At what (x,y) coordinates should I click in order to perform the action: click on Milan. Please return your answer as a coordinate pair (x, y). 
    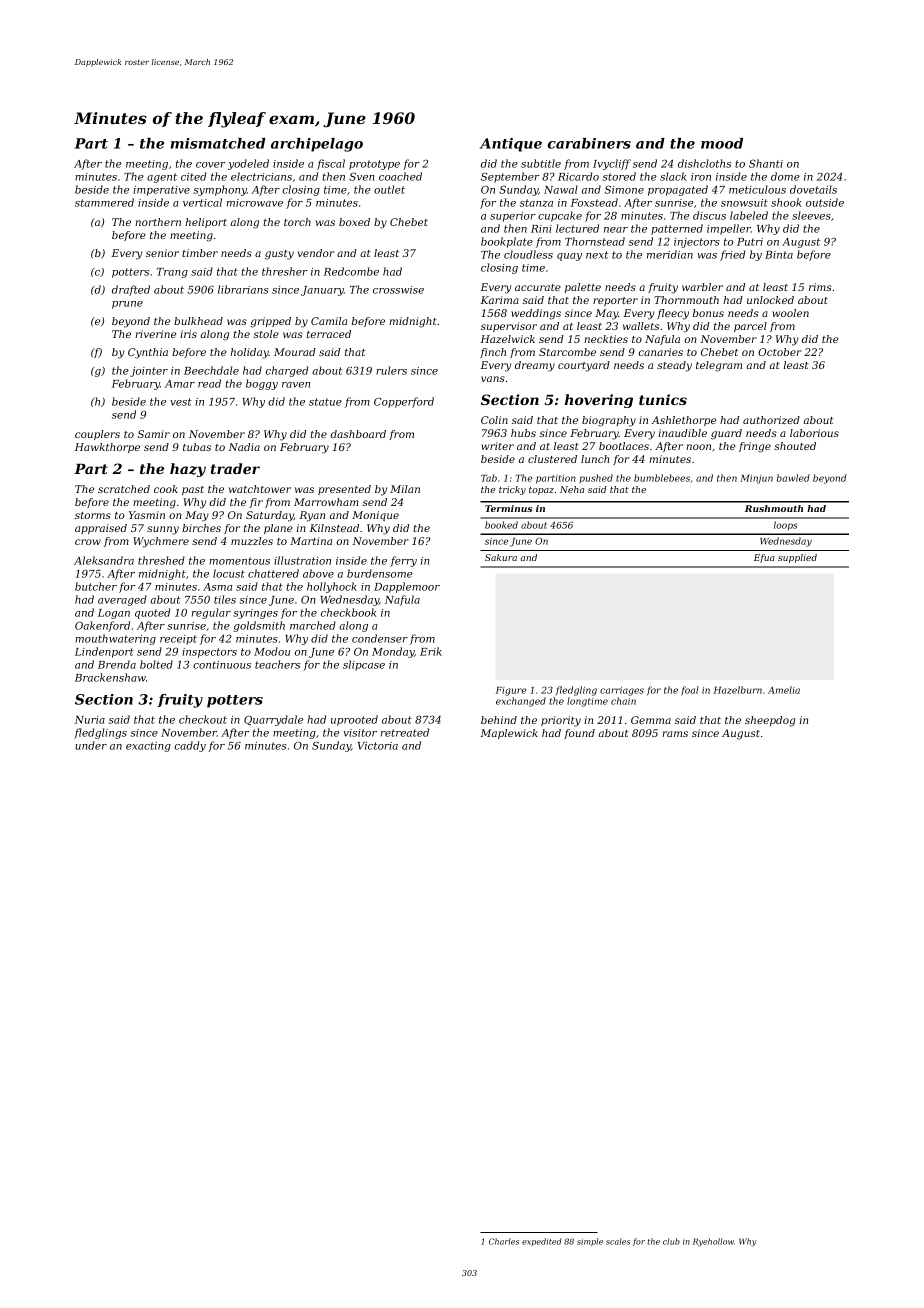
    Looking at the image, I should click on (405, 489).
